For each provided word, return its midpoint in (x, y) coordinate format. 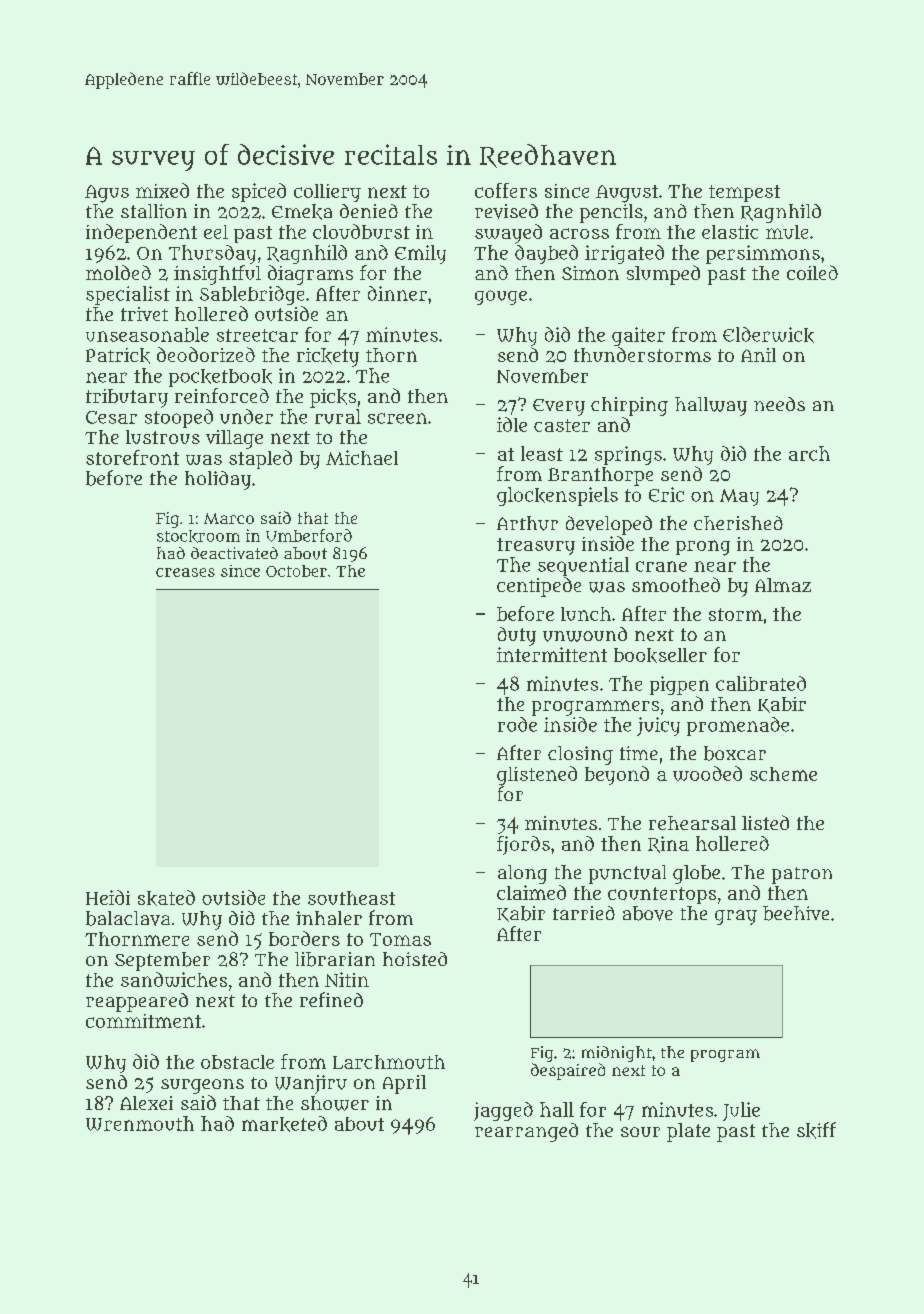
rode (517, 724)
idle (512, 424)
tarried (584, 913)
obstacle (237, 1062)
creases (185, 572)
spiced (259, 192)
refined (331, 999)
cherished (738, 523)
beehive (796, 913)
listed (765, 822)
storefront (132, 457)
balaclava (128, 918)
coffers (506, 190)
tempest (744, 193)
